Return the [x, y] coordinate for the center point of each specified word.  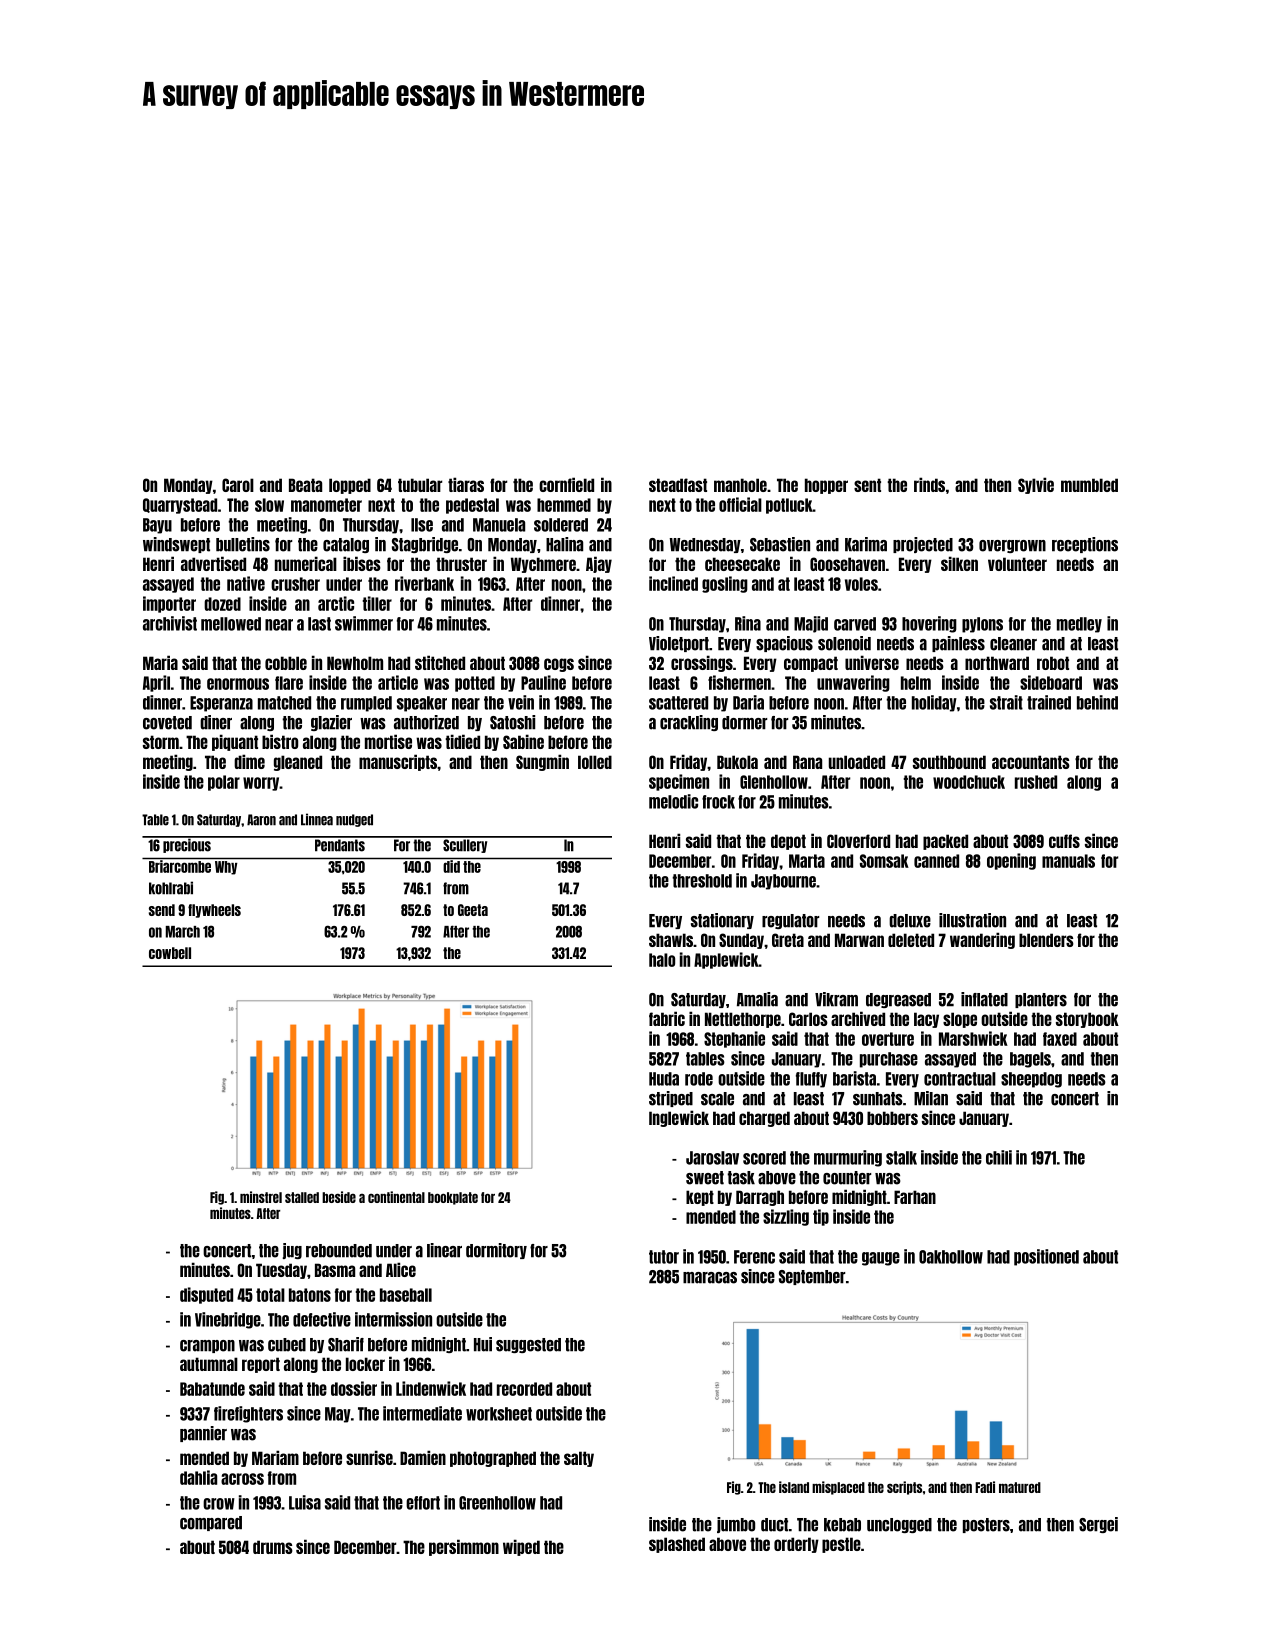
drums [273, 1547]
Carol [238, 485]
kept [700, 1198]
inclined [673, 583]
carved [855, 624]
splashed [677, 1545]
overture [888, 1039]
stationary [722, 921]
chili [999, 1157]
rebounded [339, 1251]
